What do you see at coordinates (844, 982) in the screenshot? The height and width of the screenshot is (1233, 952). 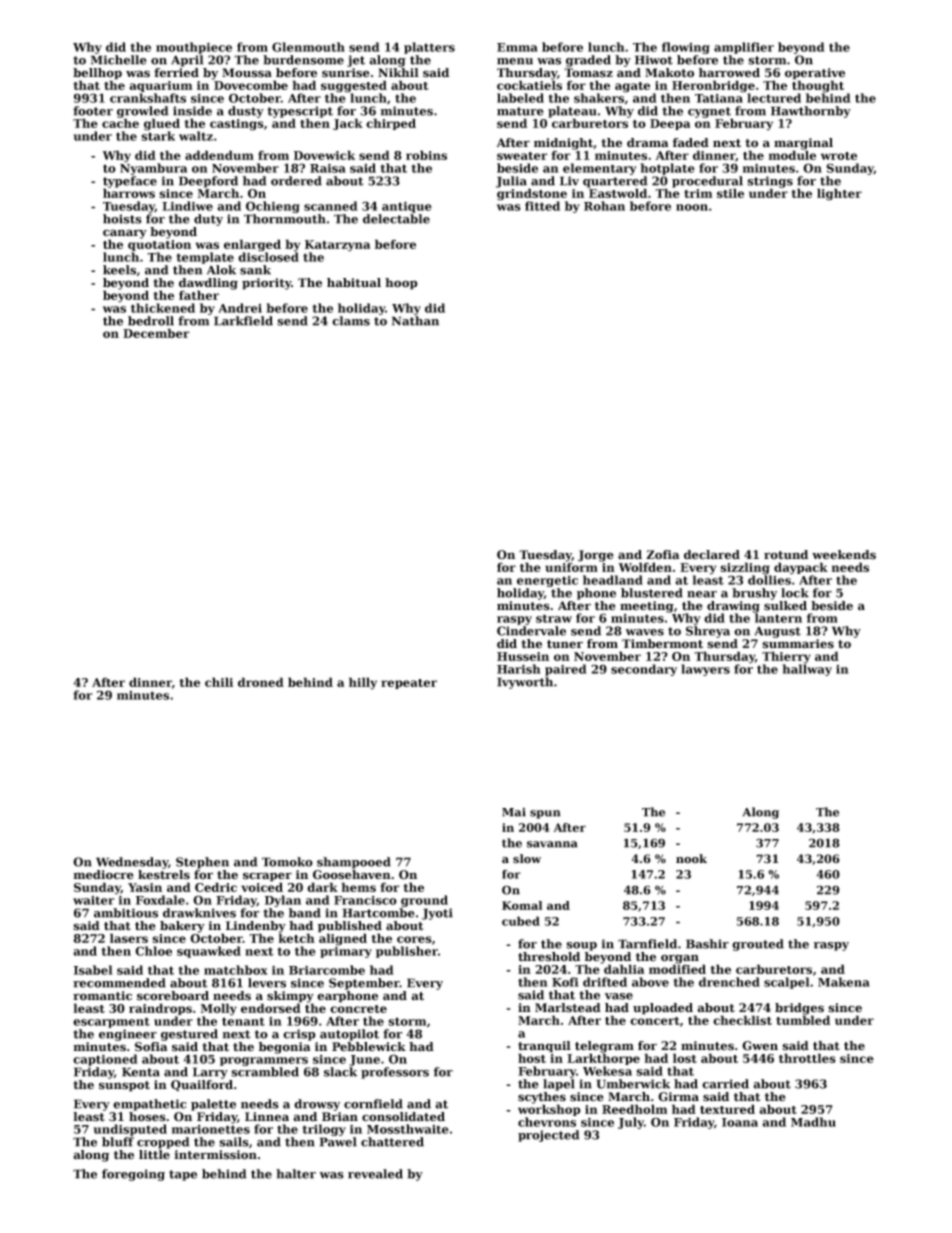 I see `Makena` at bounding box center [844, 982].
